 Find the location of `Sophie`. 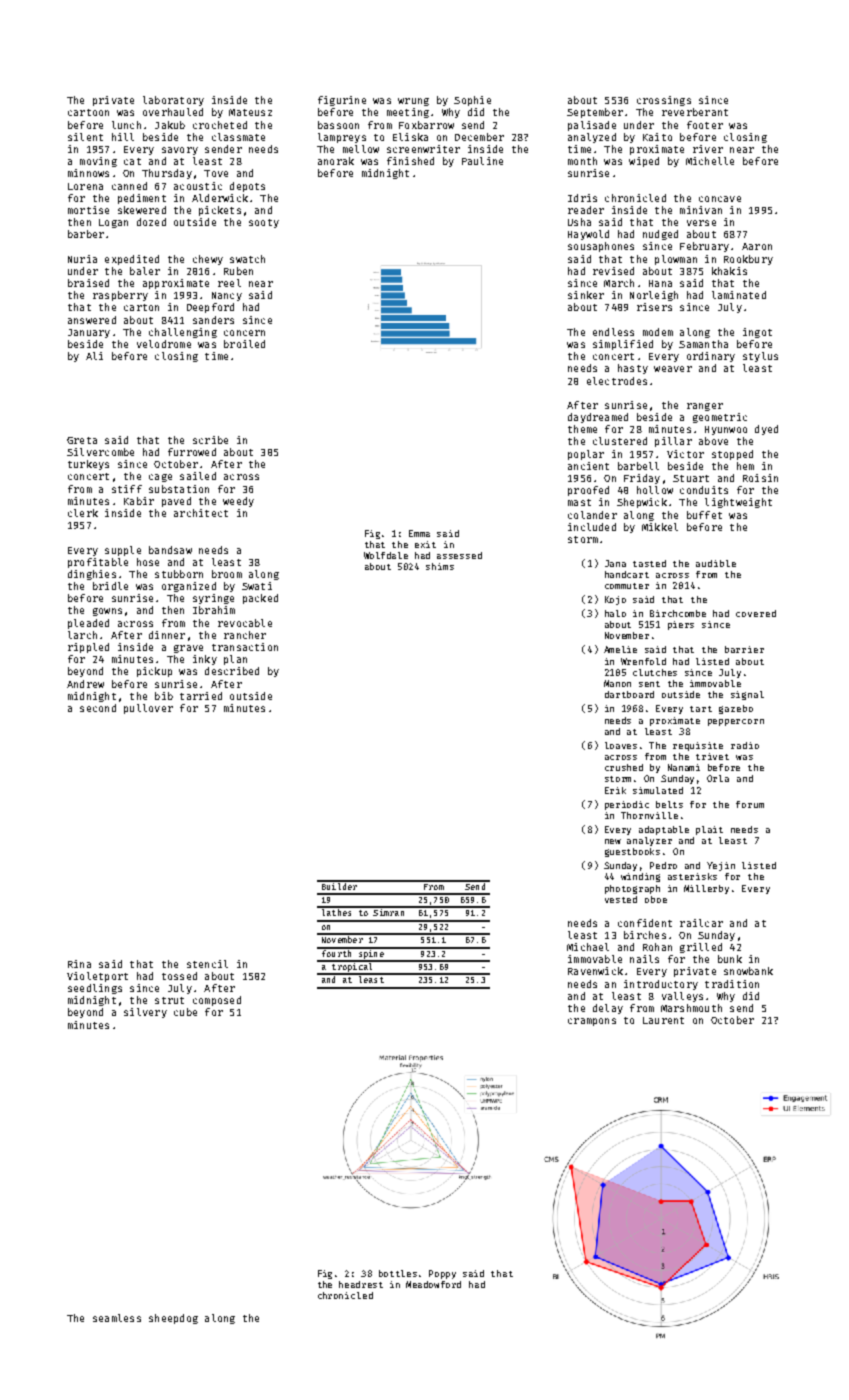

Sophie is located at coordinates (472, 101).
